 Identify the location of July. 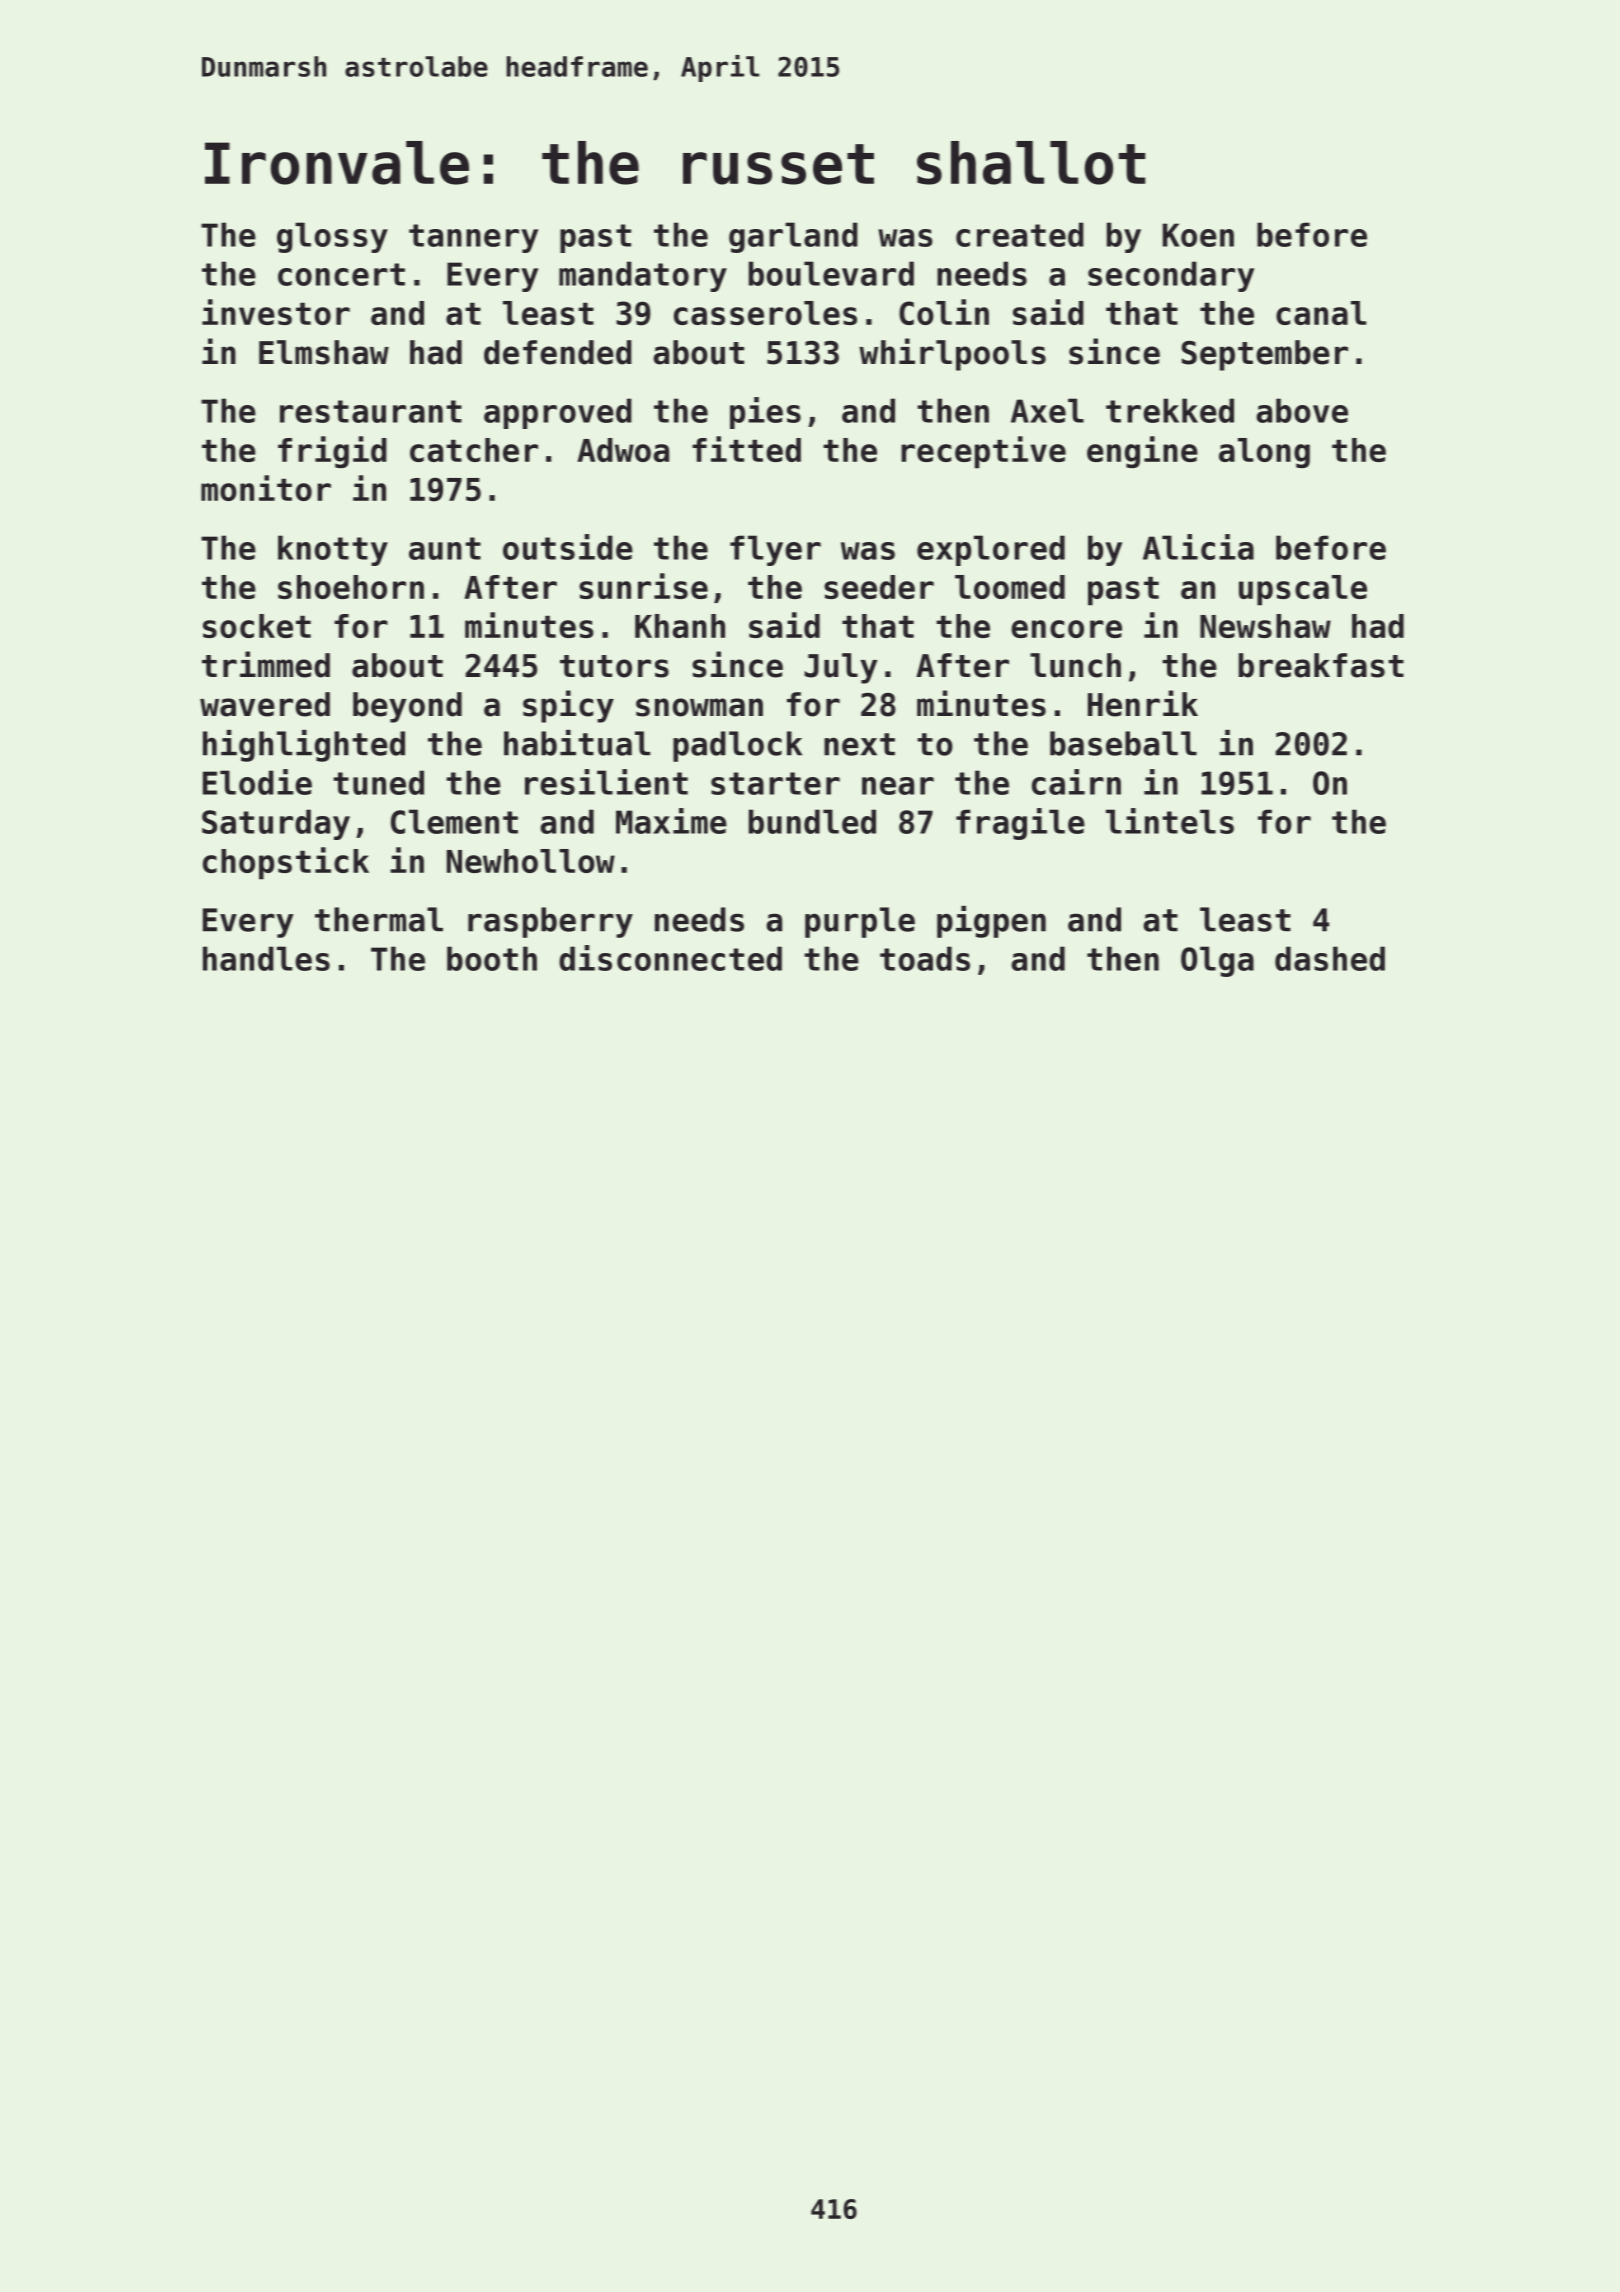
(840, 668).
